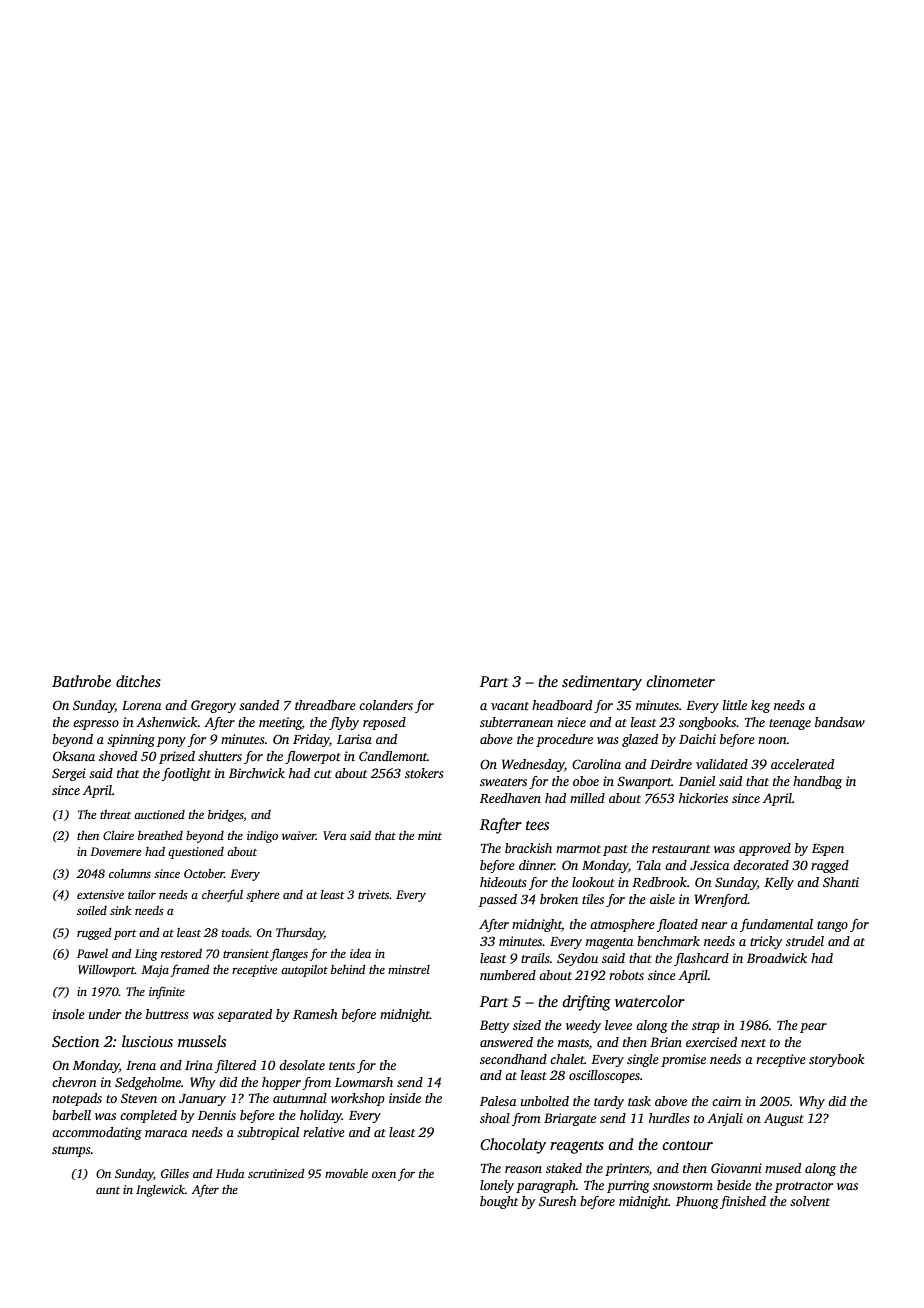 The width and height of the image is (924, 1308). Describe the element at coordinates (71, 1151) in the image. I see `stumps` at that location.
